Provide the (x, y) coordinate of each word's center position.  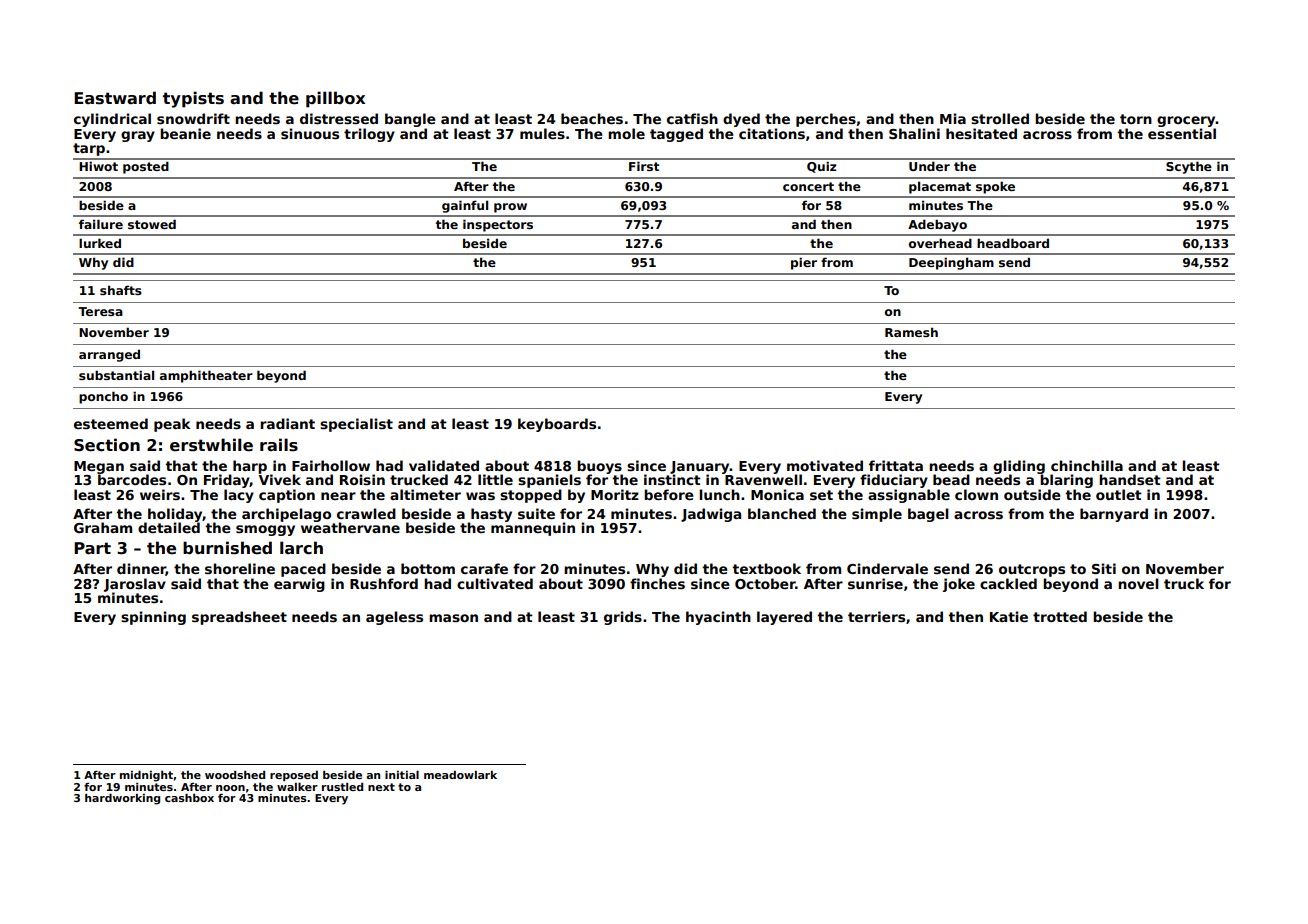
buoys (599, 467)
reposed (294, 776)
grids (623, 618)
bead (951, 479)
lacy (239, 496)
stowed (152, 224)
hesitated (981, 133)
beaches (592, 118)
